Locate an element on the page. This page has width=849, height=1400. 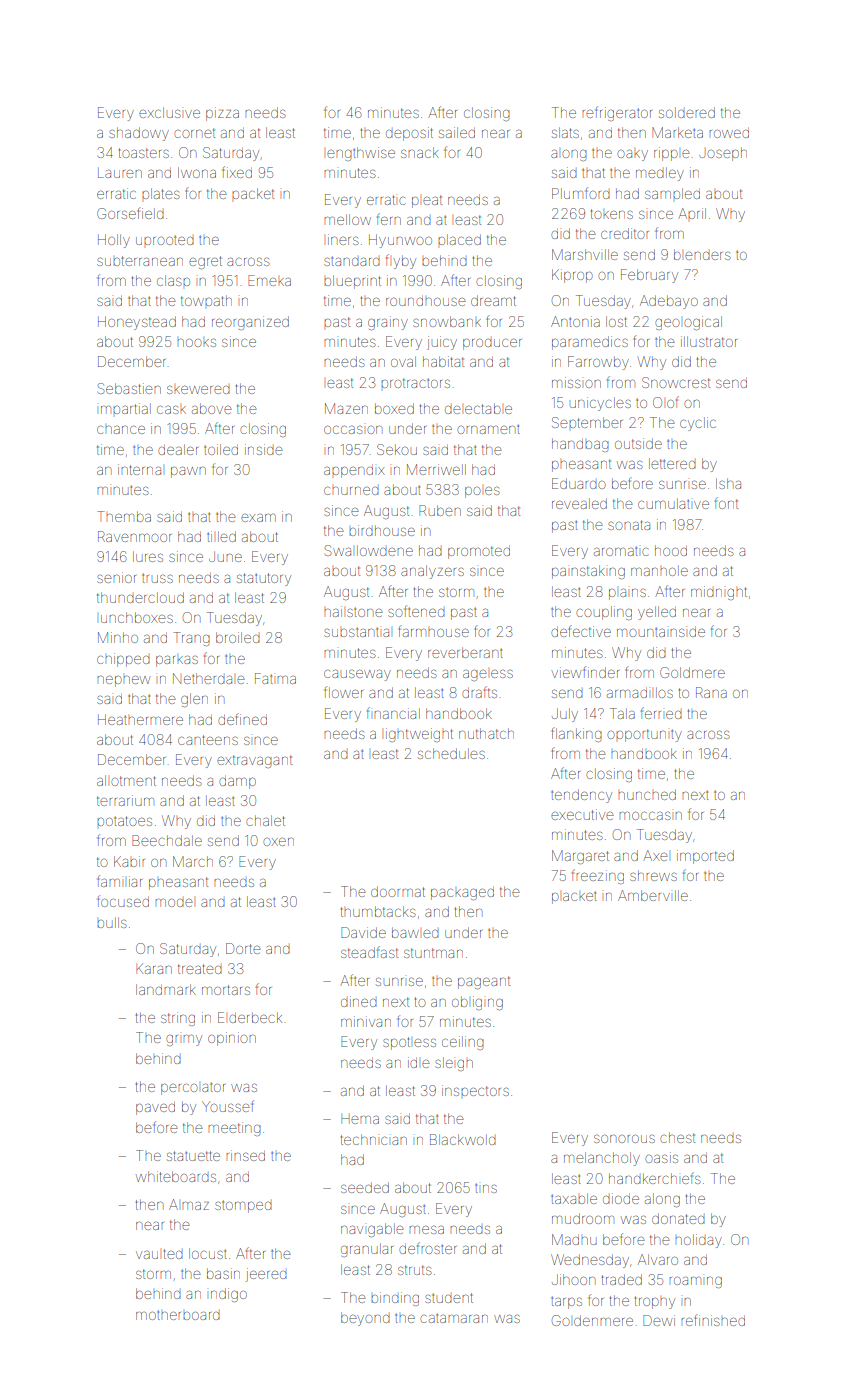
illustrator is located at coordinates (709, 341).
